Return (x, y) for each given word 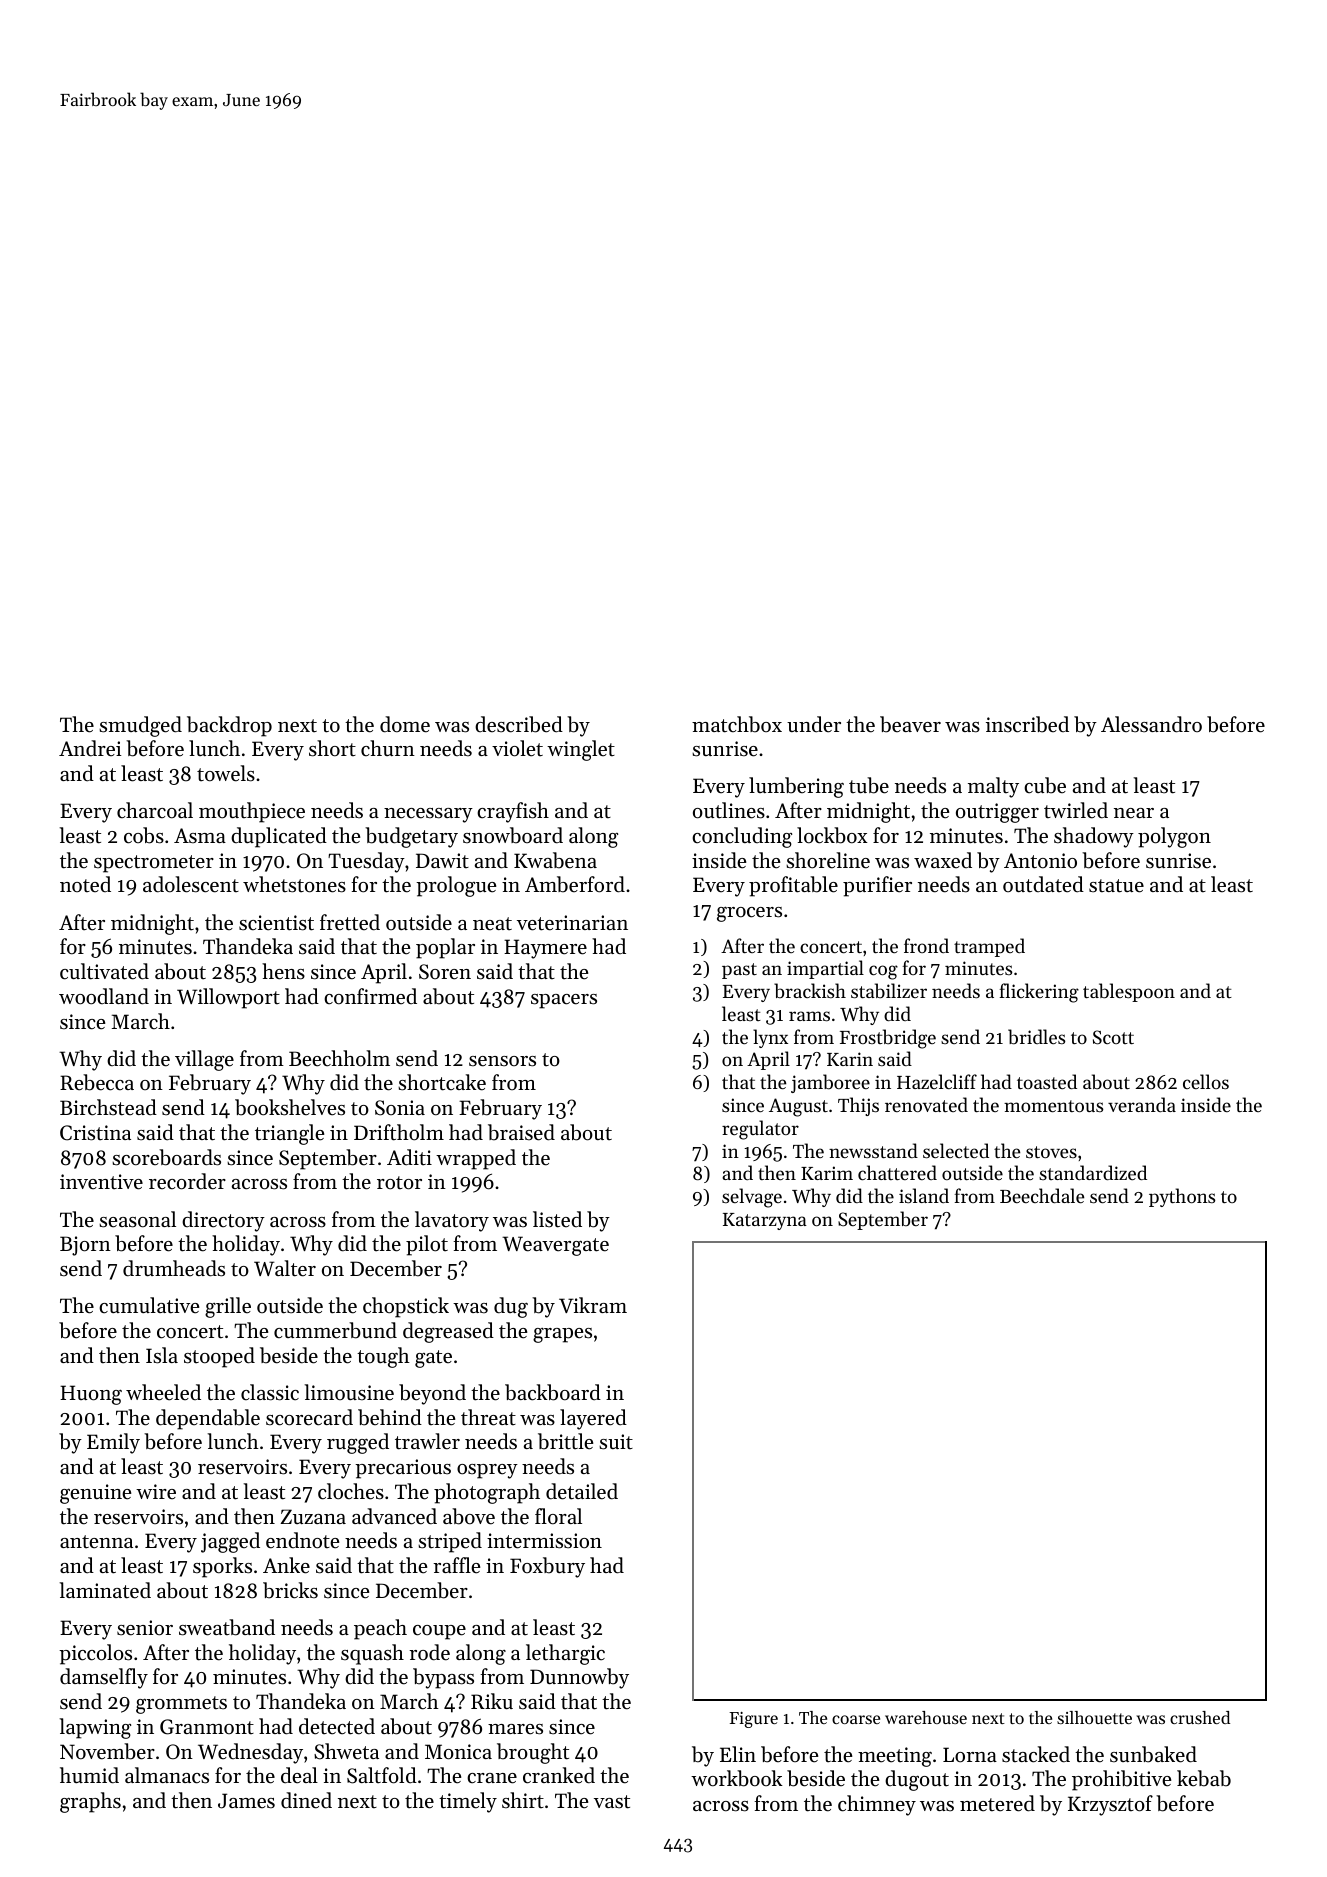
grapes (562, 1335)
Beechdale (1042, 1195)
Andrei (90, 748)
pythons (1182, 1197)
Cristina (95, 1133)
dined (306, 1800)
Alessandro (1151, 724)
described (519, 724)
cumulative (149, 1305)
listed (557, 1219)
